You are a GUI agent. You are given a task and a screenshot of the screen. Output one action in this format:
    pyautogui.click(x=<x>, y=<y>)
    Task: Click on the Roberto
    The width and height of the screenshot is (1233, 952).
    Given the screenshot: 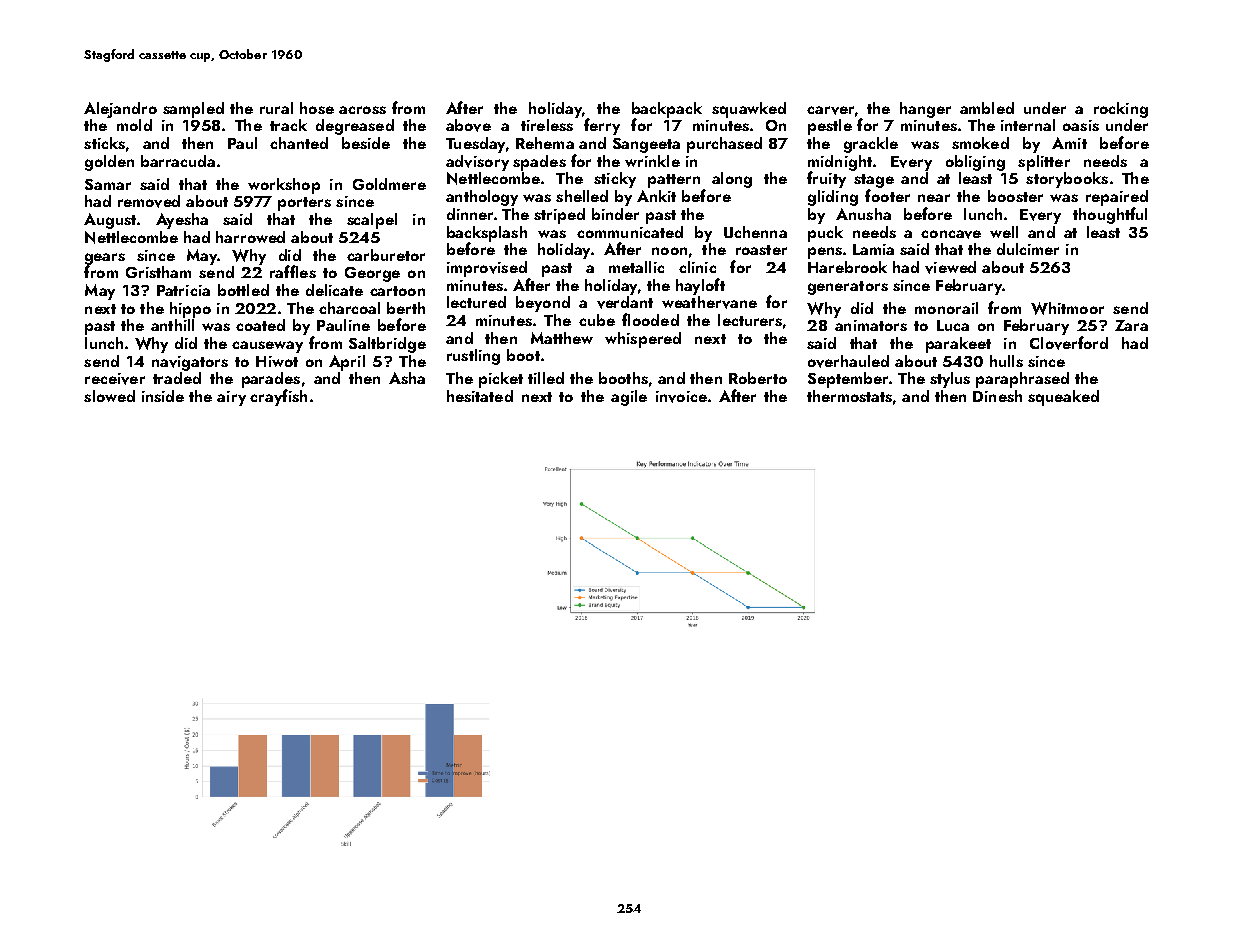 What is the action you would take?
    pyautogui.click(x=758, y=378)
